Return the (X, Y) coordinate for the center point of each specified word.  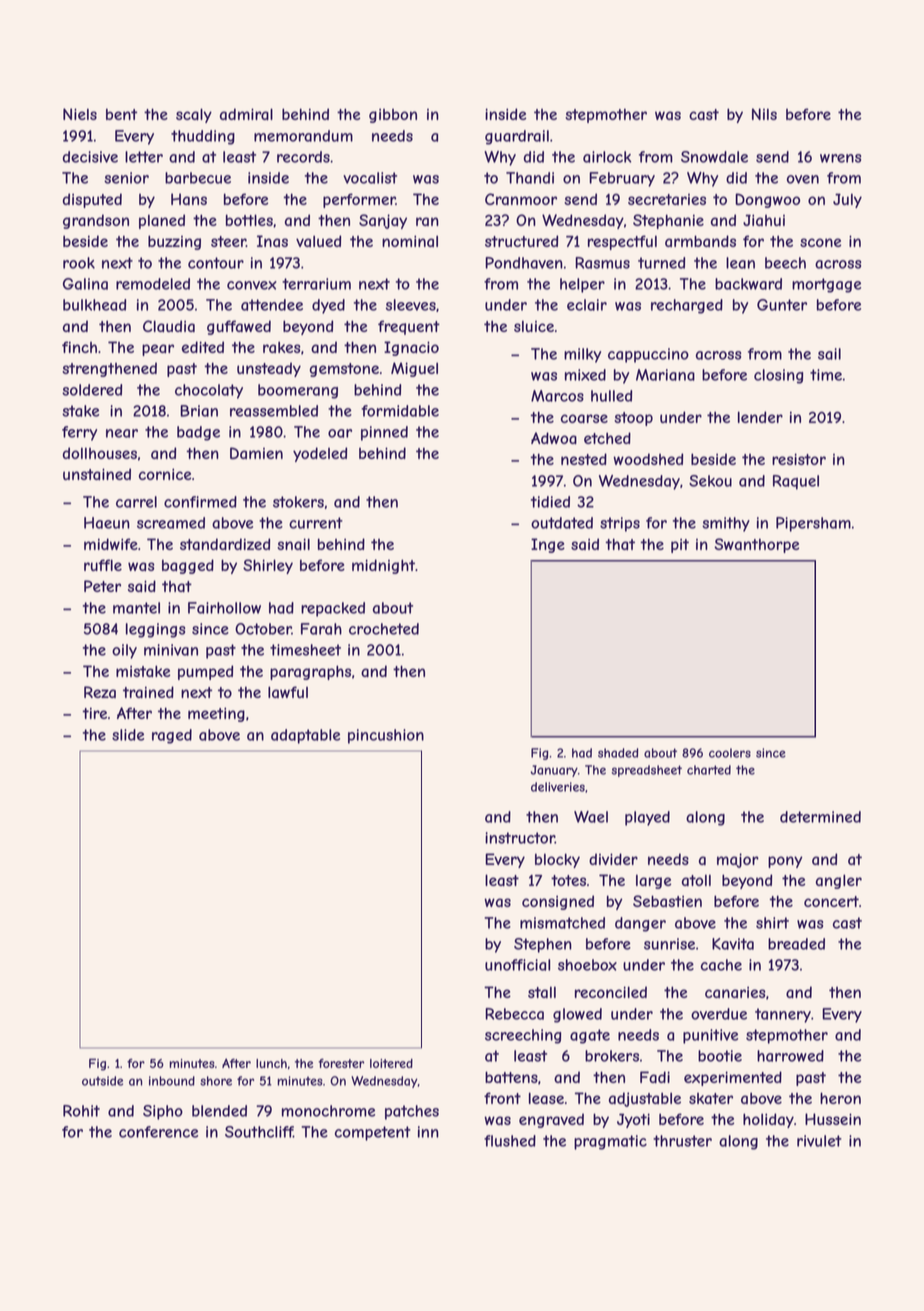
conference (158, 1132)
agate (590, 1036)
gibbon (393, 115)
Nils (764, 114)
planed (162, 221)
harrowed (790, 1056)
